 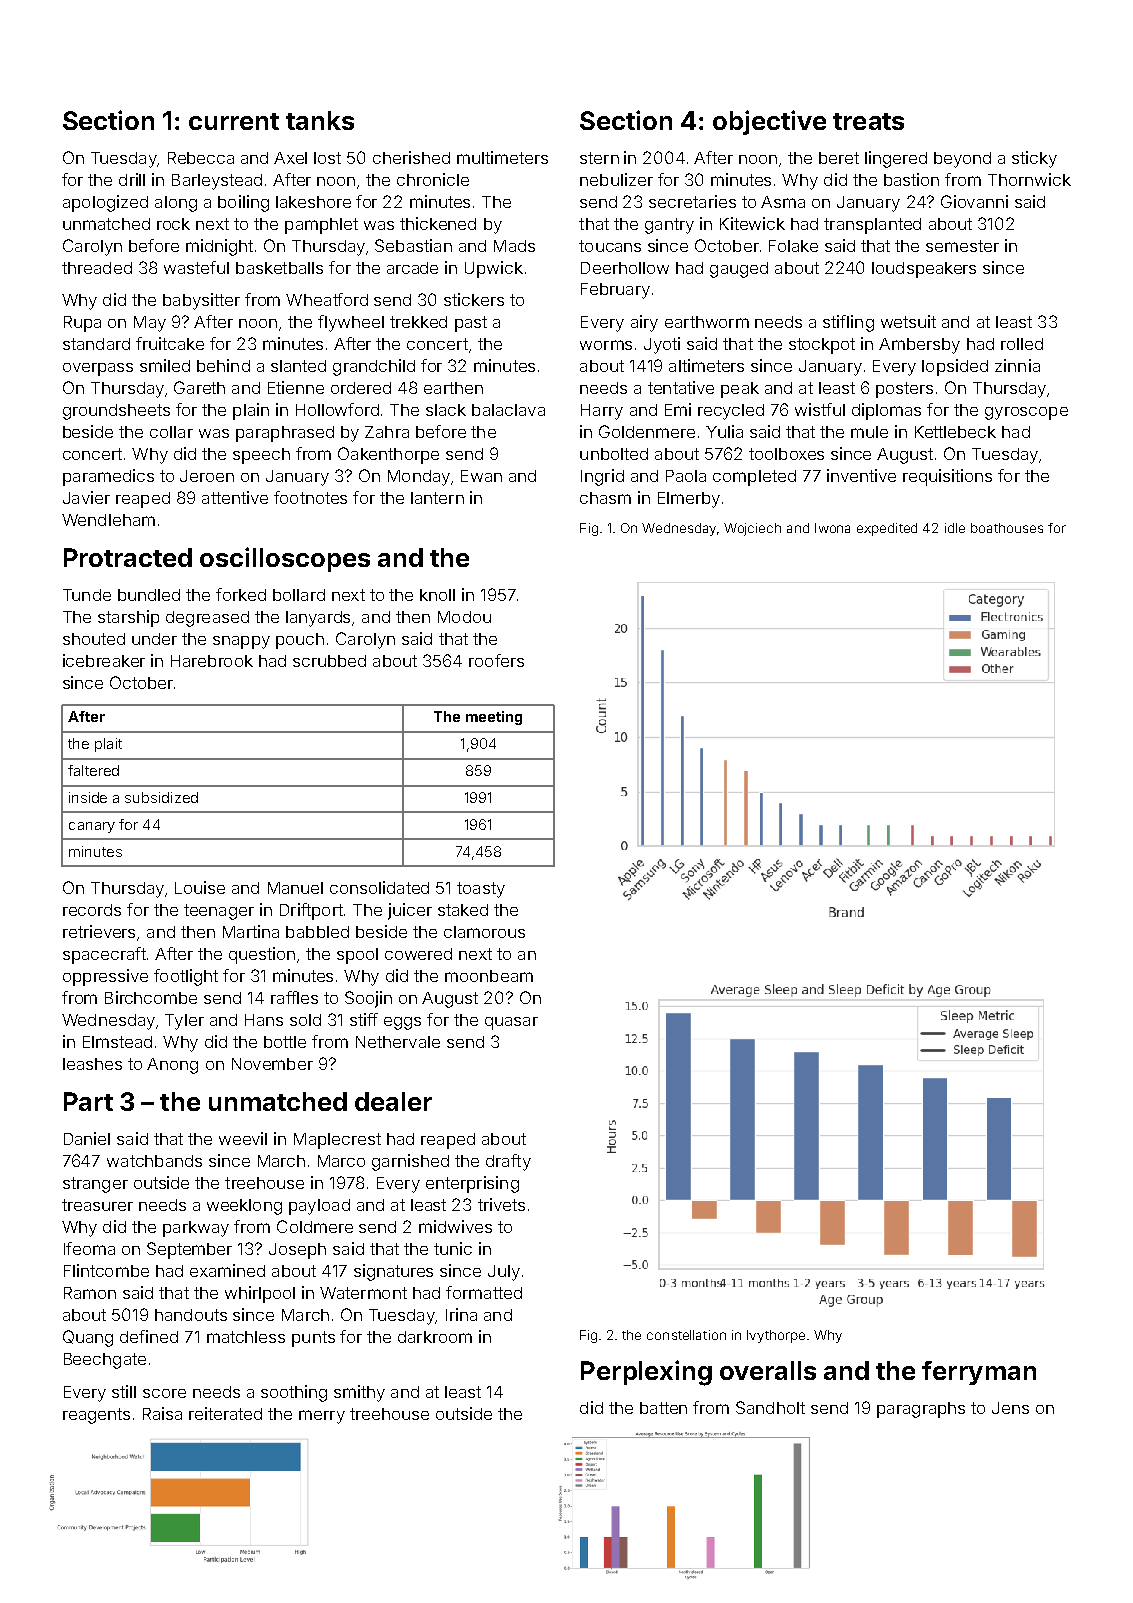 What do you see at coordinates (379, 887) in the page?
I see `consolidated` at bounding box center [379, 887].
